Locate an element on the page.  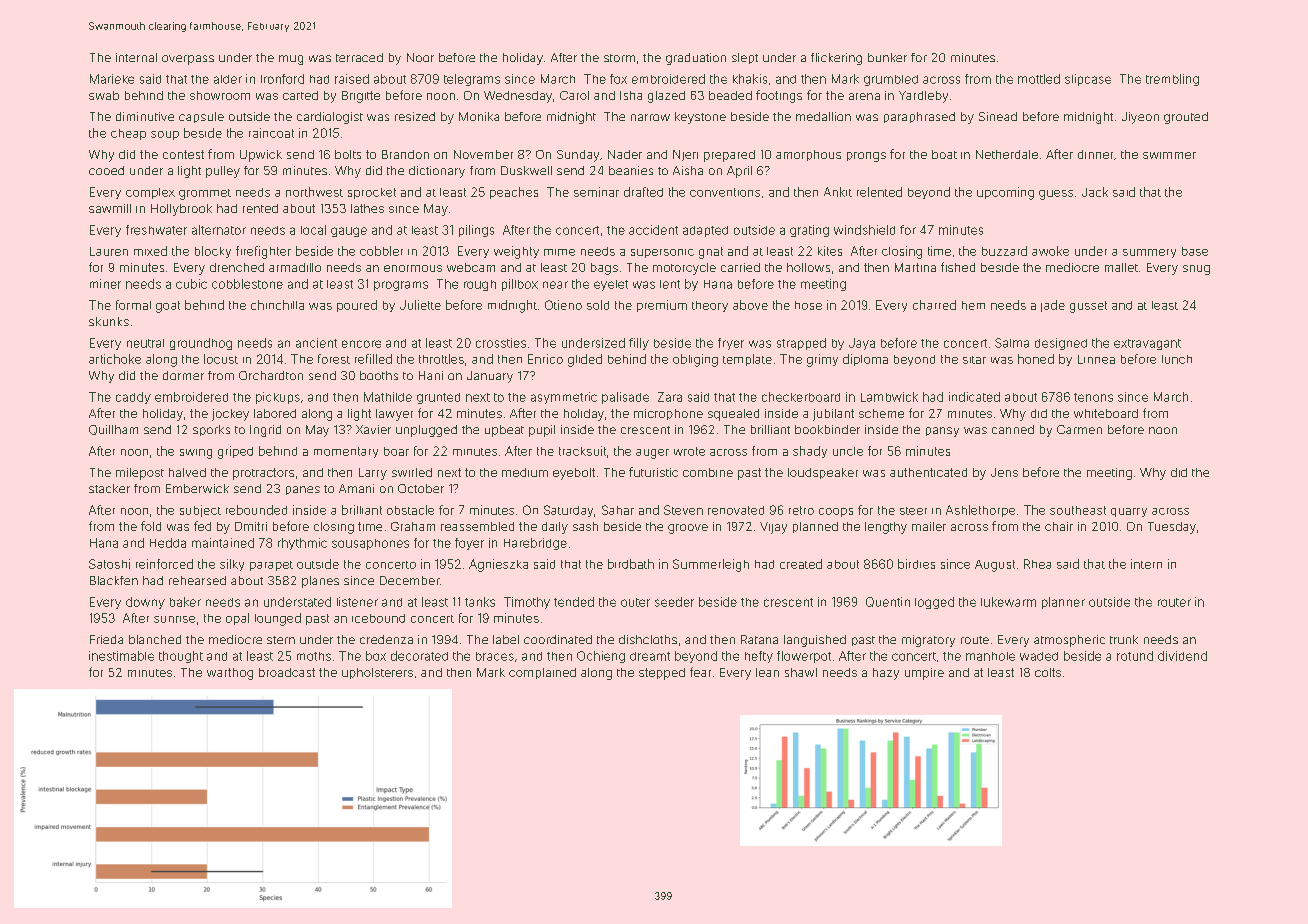
prongs is located at coordinates (866, 157).
